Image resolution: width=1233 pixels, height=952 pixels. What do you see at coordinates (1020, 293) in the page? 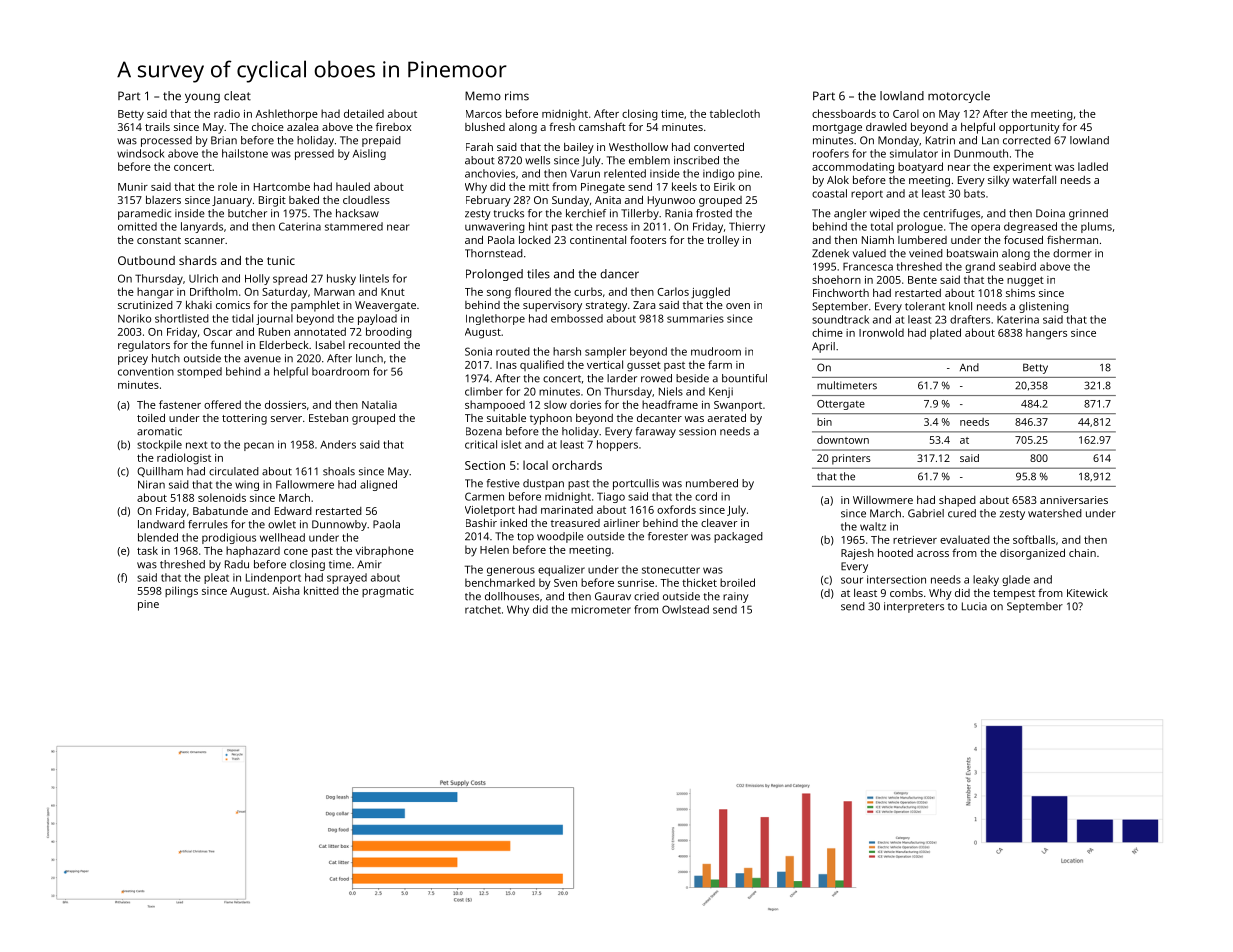
I see `shims` at bounding box center [1020, 293].
